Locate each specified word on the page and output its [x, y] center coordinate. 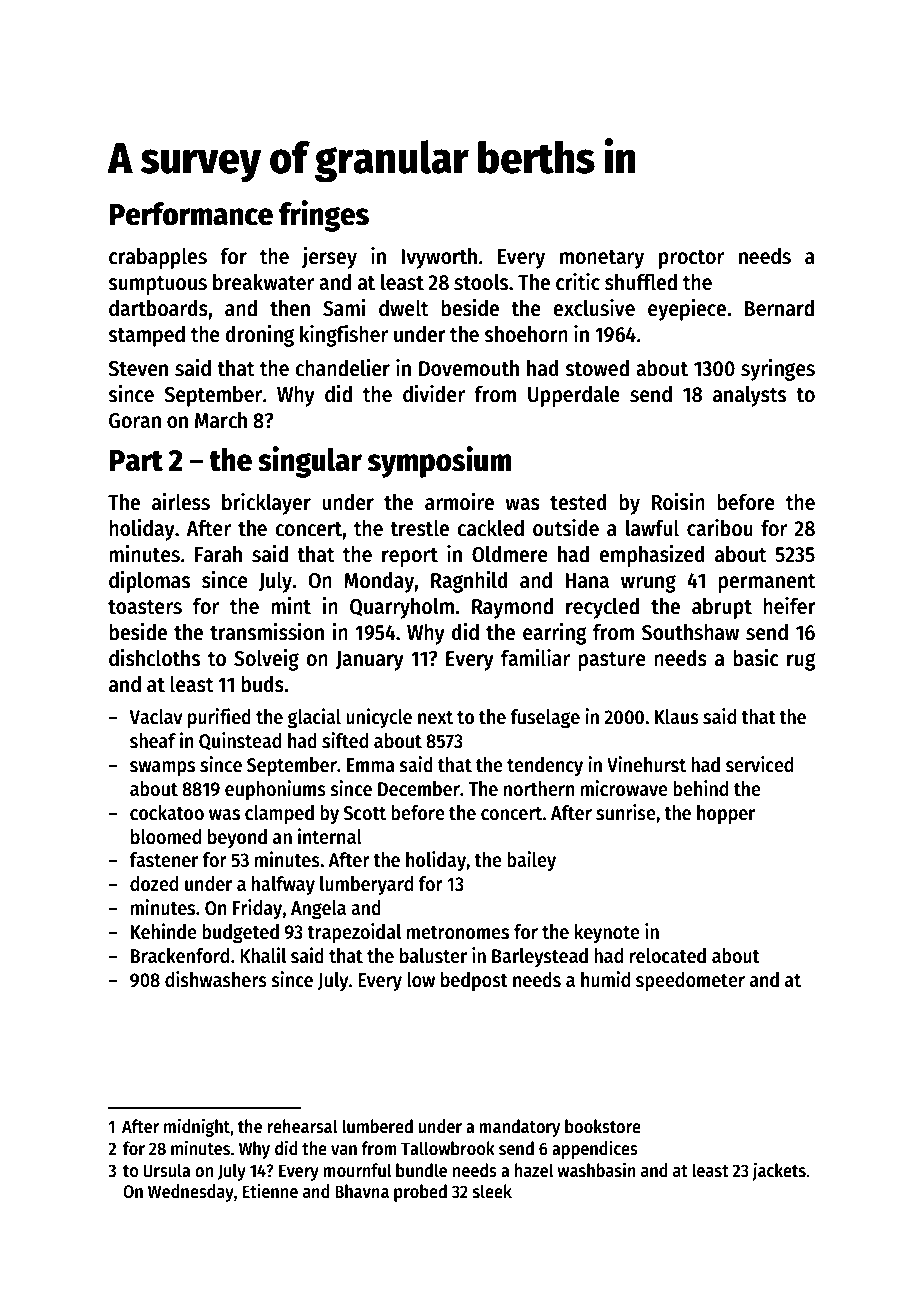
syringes [778, 370]
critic [578, 282]
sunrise [626, 812]
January [370, 661]
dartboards [158, 308]
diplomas [149, 582]
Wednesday [191, 1193]
